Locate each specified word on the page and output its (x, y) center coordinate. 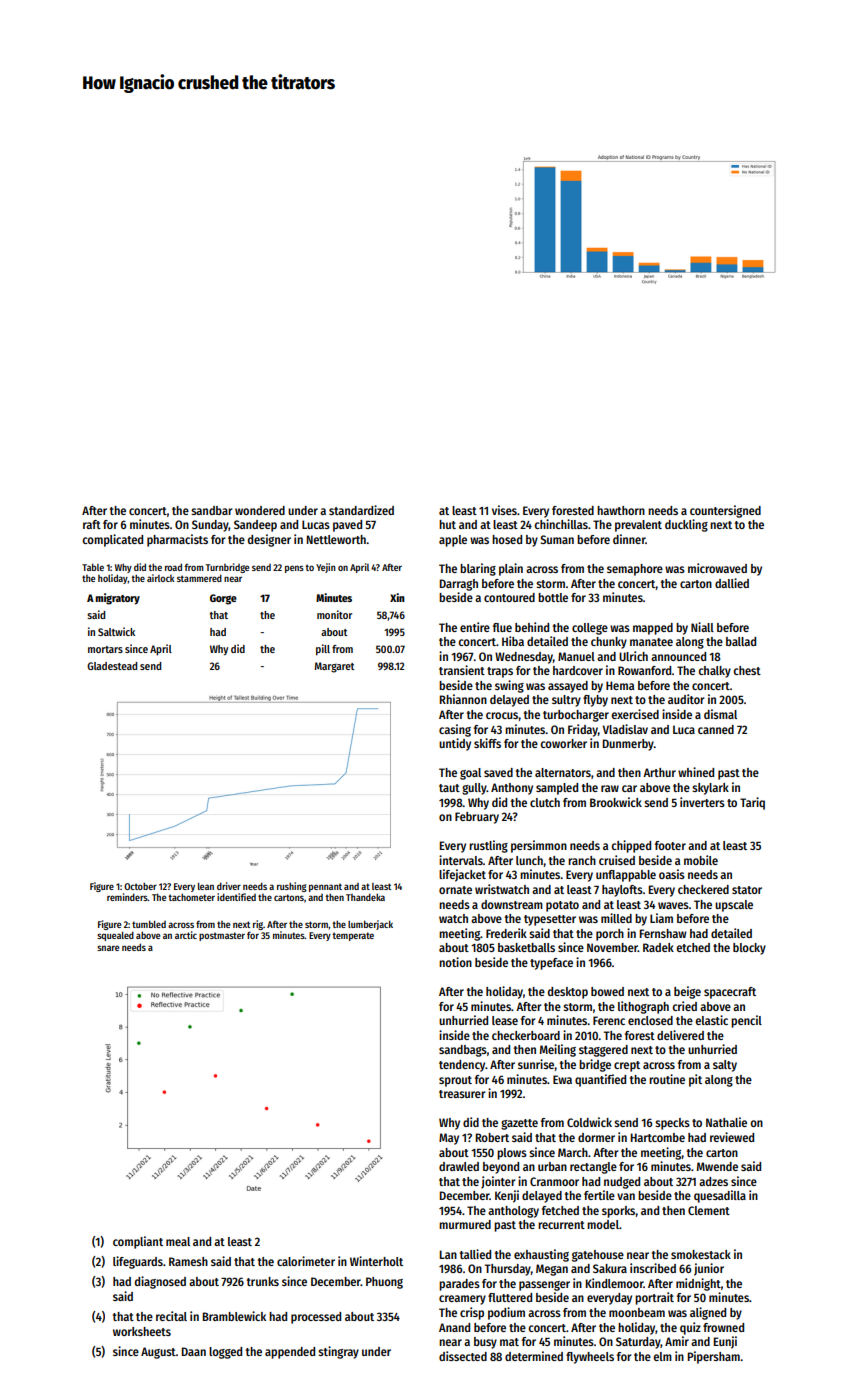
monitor (334, 614)
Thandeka (365, 897)
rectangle (593, 1168)
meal (178, 1241)
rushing (292, 887)
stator (747, 890)
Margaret (334, 667)
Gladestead (112, 666)
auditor (686, 699)
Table (93, 567)
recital (171, 1316)
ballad (741, 641)
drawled (459, 1166)
